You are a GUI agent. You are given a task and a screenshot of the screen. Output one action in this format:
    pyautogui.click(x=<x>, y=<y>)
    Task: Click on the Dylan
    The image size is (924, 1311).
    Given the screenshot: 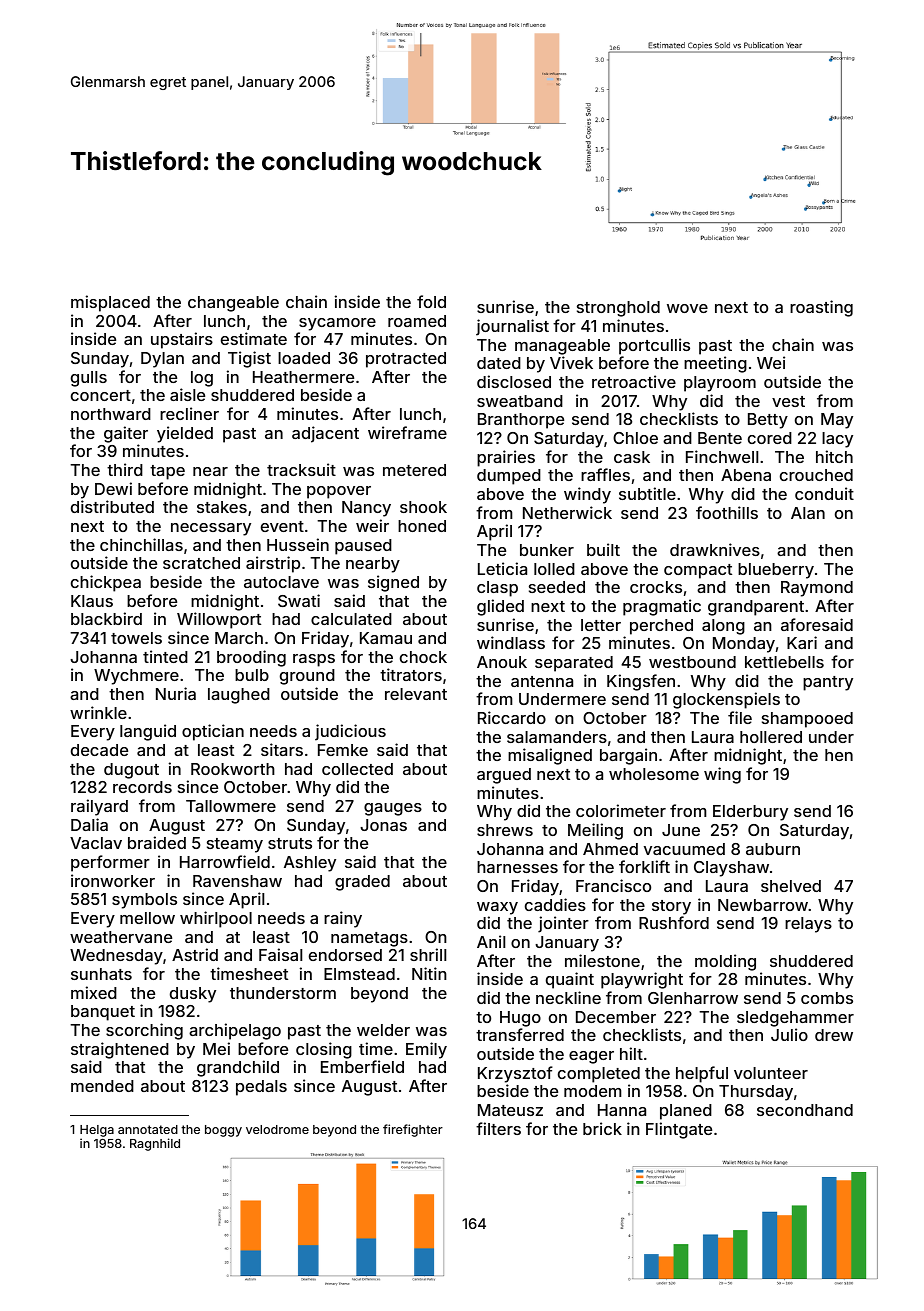 What is the action you would take?
    pyautogui.click(x=162, y=360)
